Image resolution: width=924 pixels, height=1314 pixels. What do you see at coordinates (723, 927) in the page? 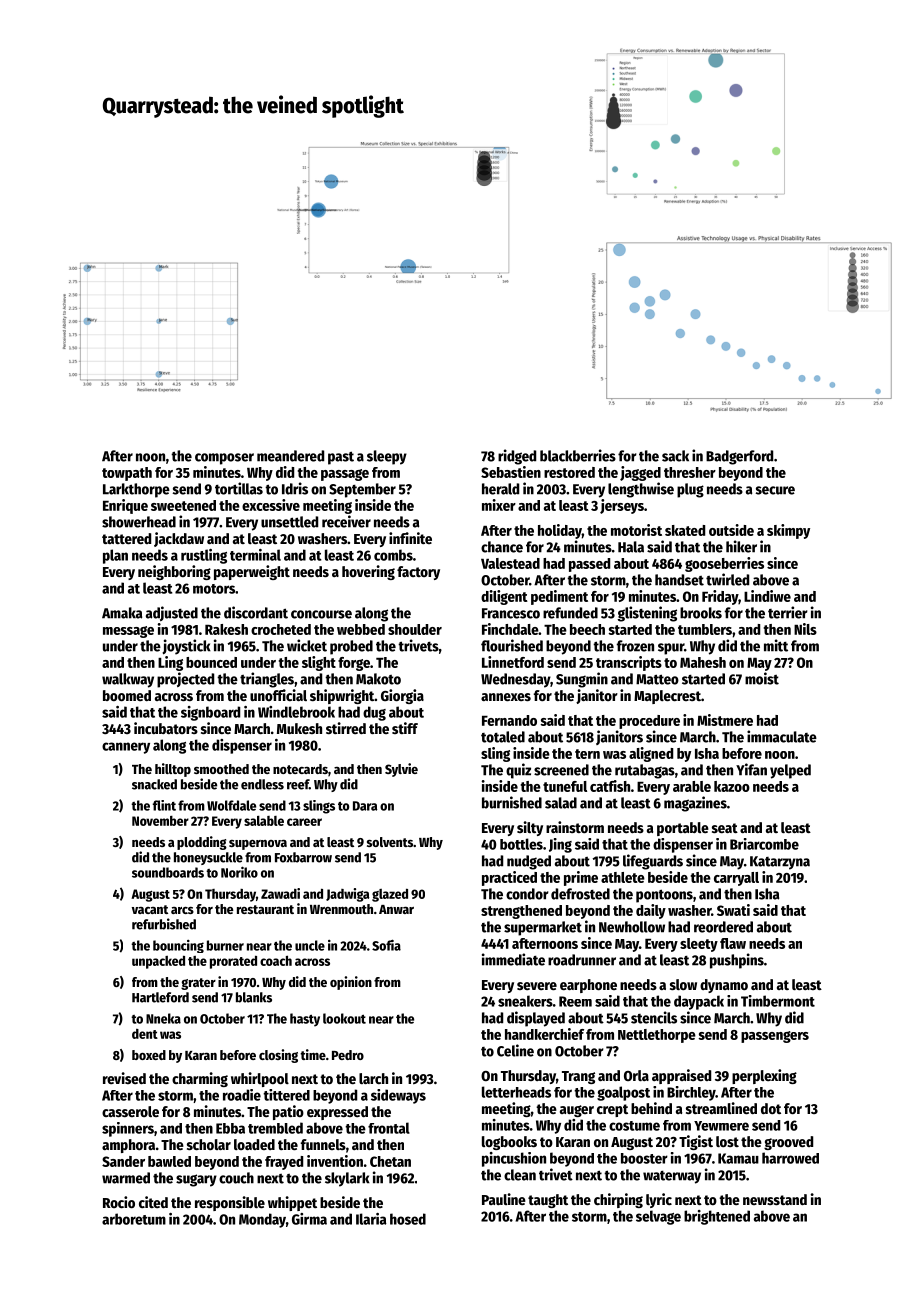
I see `reordered` at bounding box center [723, 927].
